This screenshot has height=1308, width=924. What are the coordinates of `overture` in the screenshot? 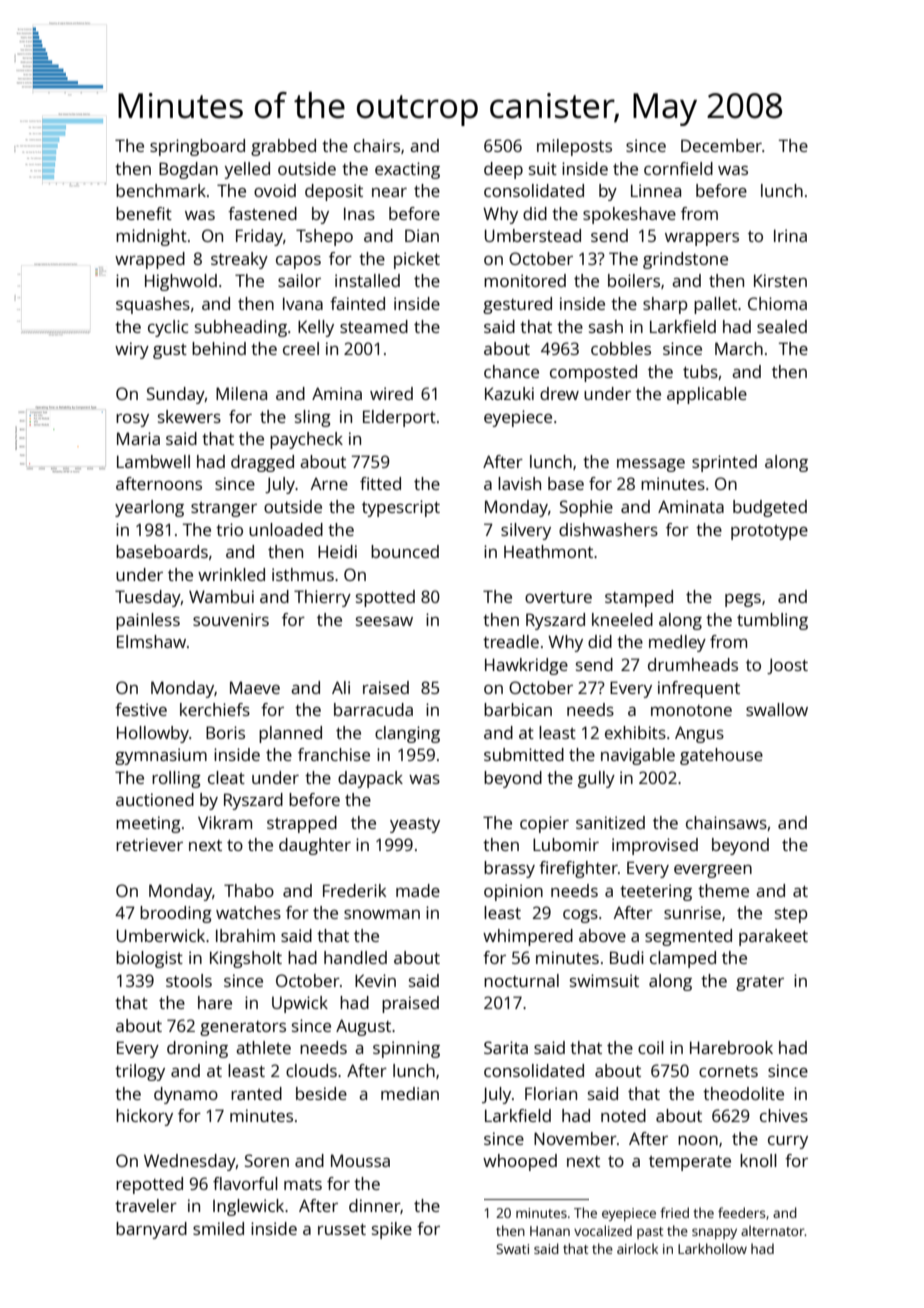 It's located at (558, 597).
